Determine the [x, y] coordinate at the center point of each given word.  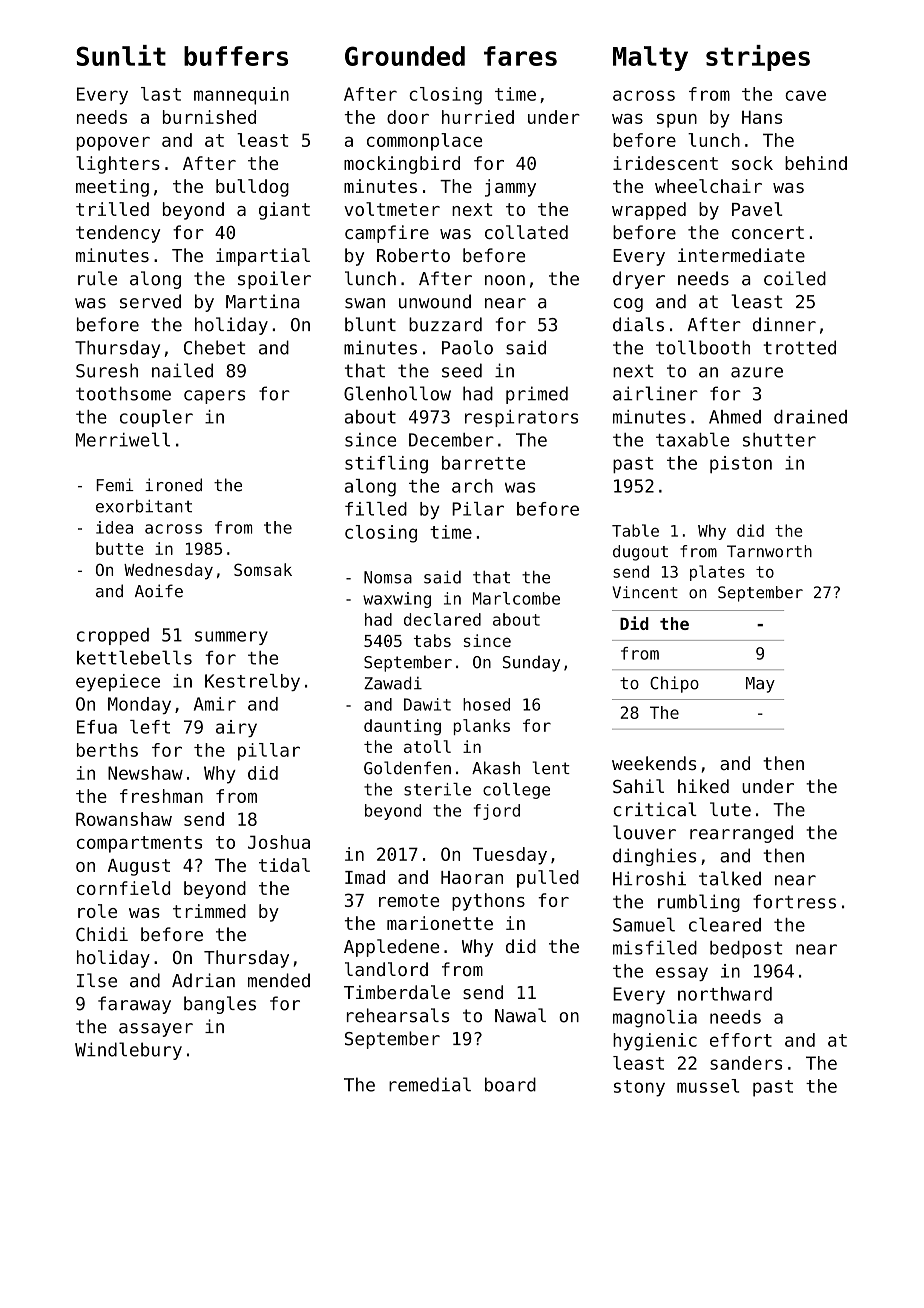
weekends [654, 763]
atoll [427, 746]
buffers [236, 56]
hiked [703, 786]
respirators [521, 418]
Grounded [405, 56]
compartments [139, 844]
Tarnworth [769, 551]
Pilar [478, 509]
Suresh [107, 370]
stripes [758, 58]
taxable [692, 439]
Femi [115, 485]
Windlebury [128, 1051]
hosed [486, 704]
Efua [97, 727]
